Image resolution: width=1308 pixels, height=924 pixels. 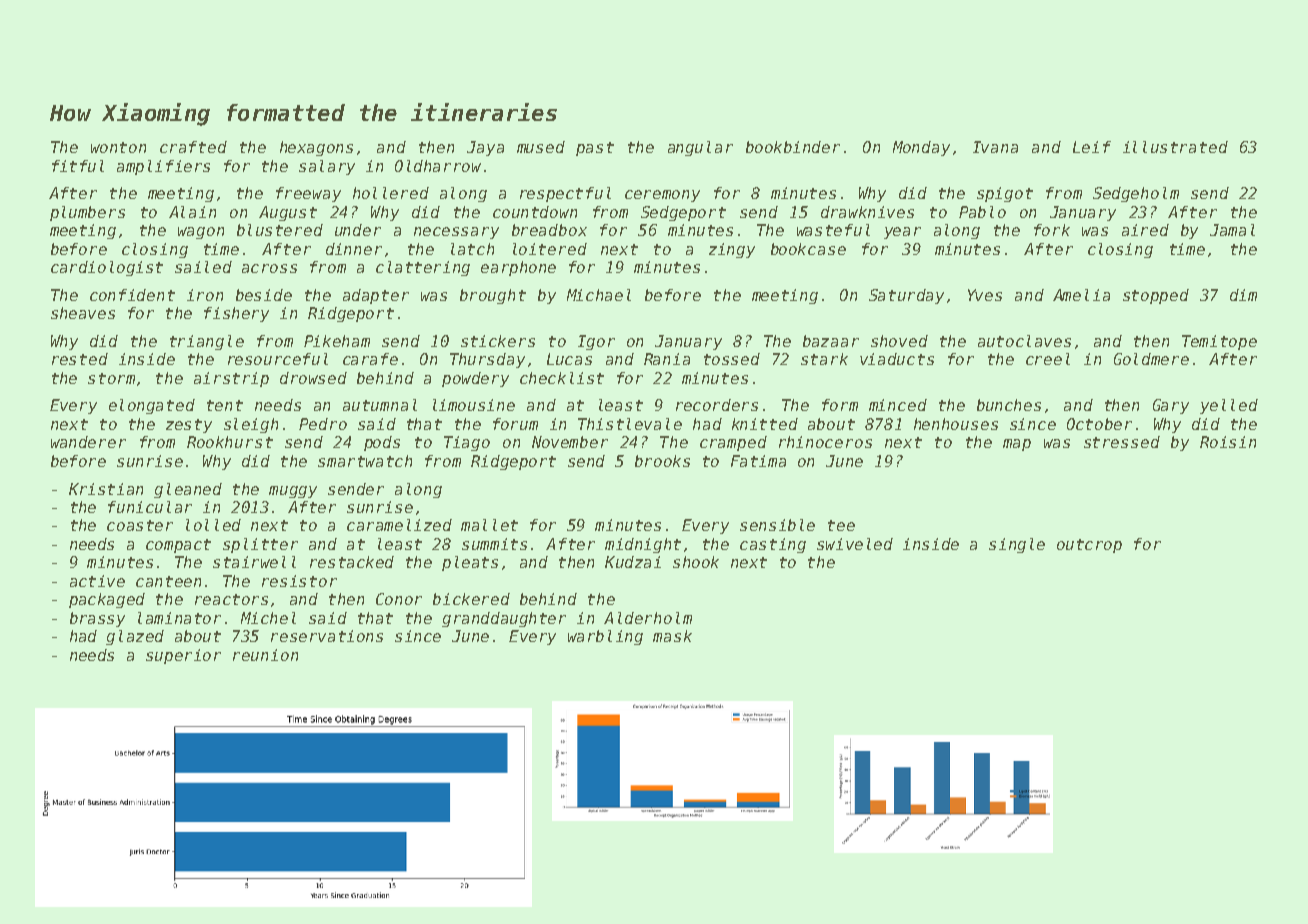 I want to click on compact, so click(x=178, y=546).
